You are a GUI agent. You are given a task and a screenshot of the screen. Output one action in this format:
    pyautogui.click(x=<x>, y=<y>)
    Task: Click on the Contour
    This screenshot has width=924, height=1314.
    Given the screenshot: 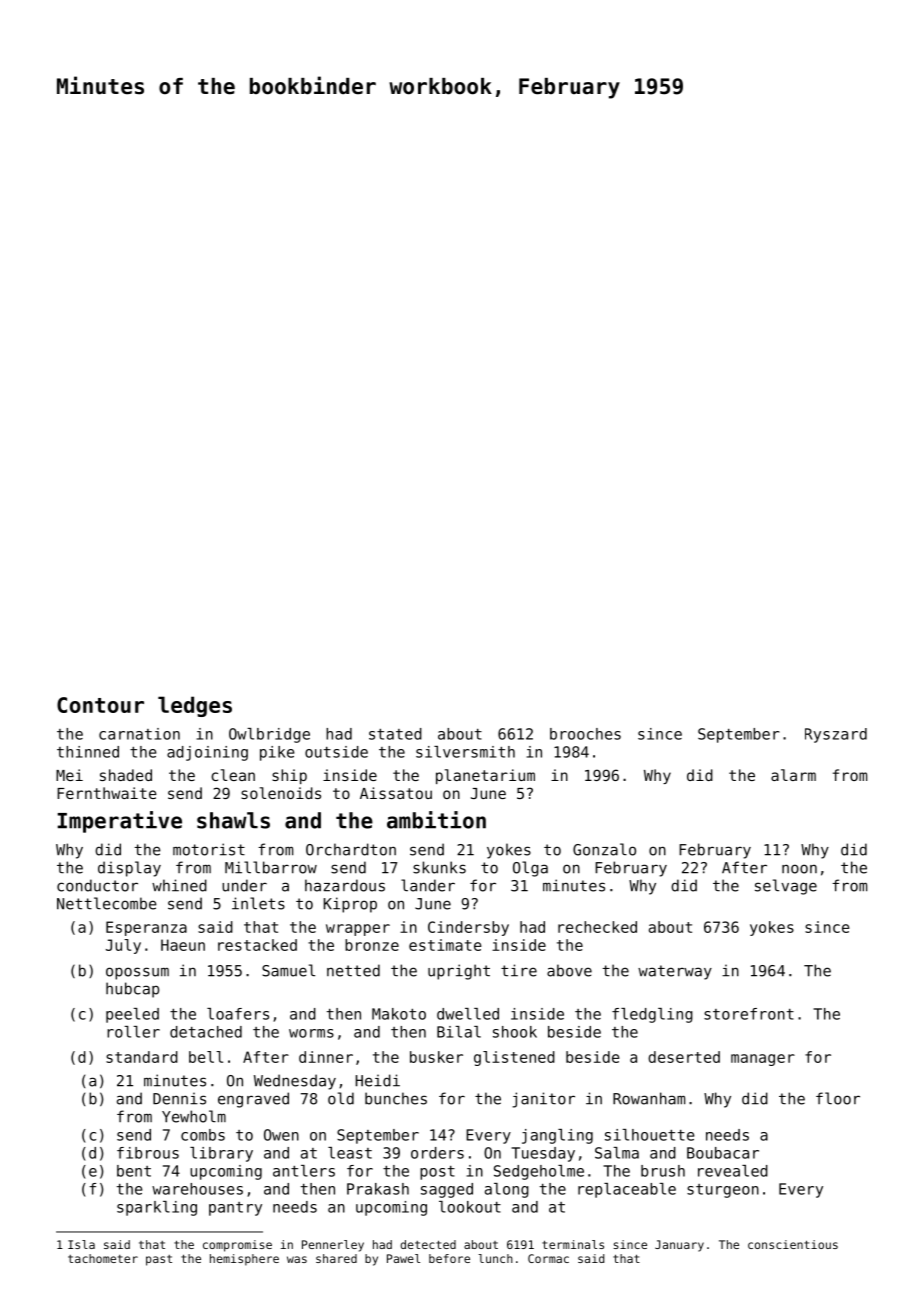 What is the action you would take?
    pyautogui.click(x=100, y=705)
